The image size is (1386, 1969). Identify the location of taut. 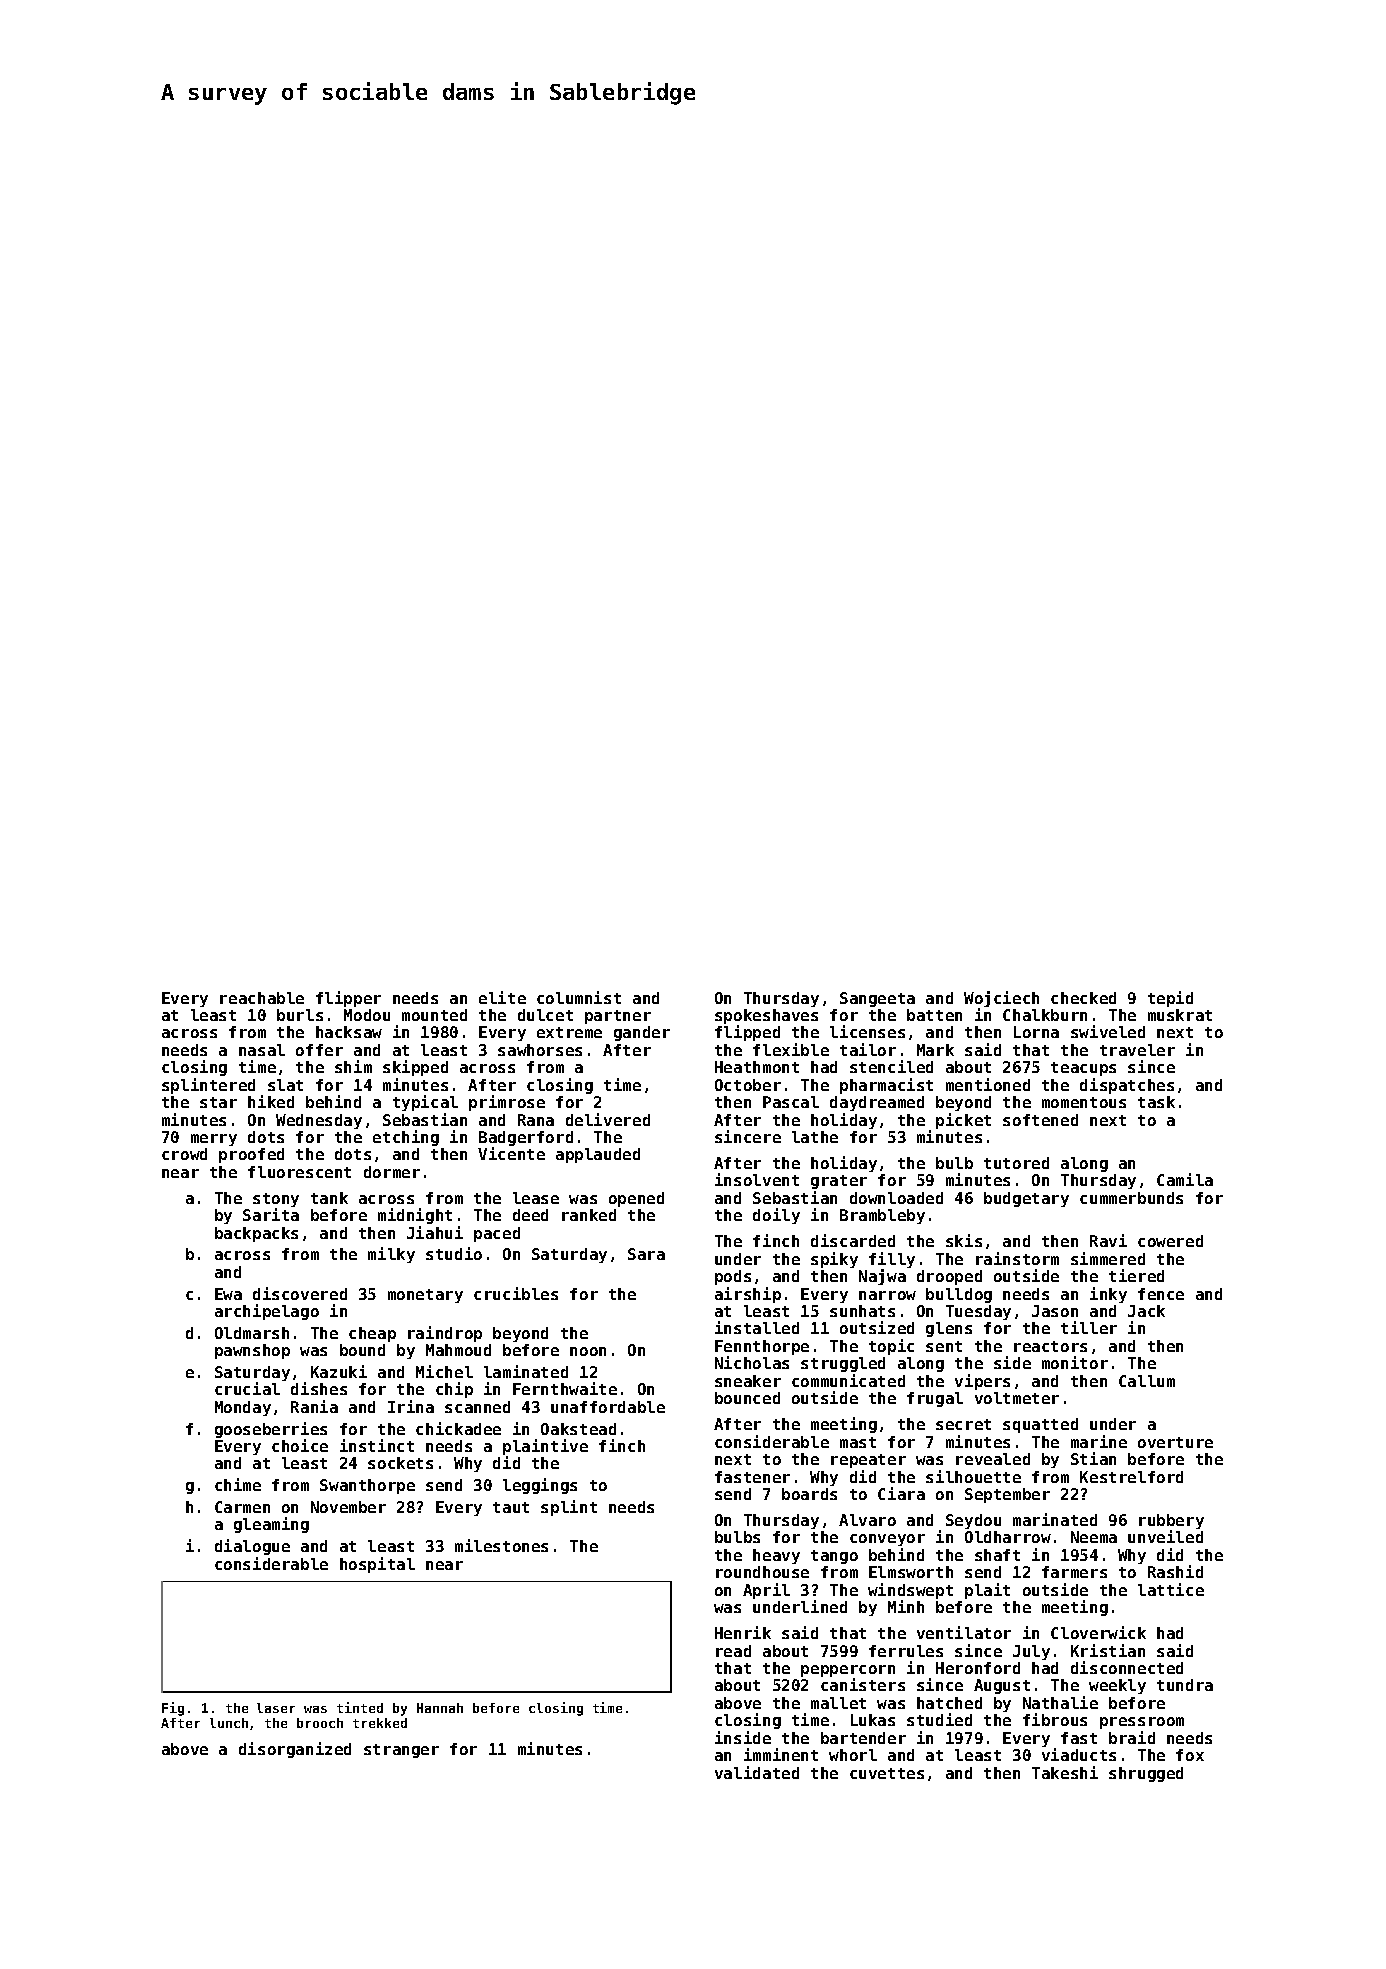
(511, 1507).
